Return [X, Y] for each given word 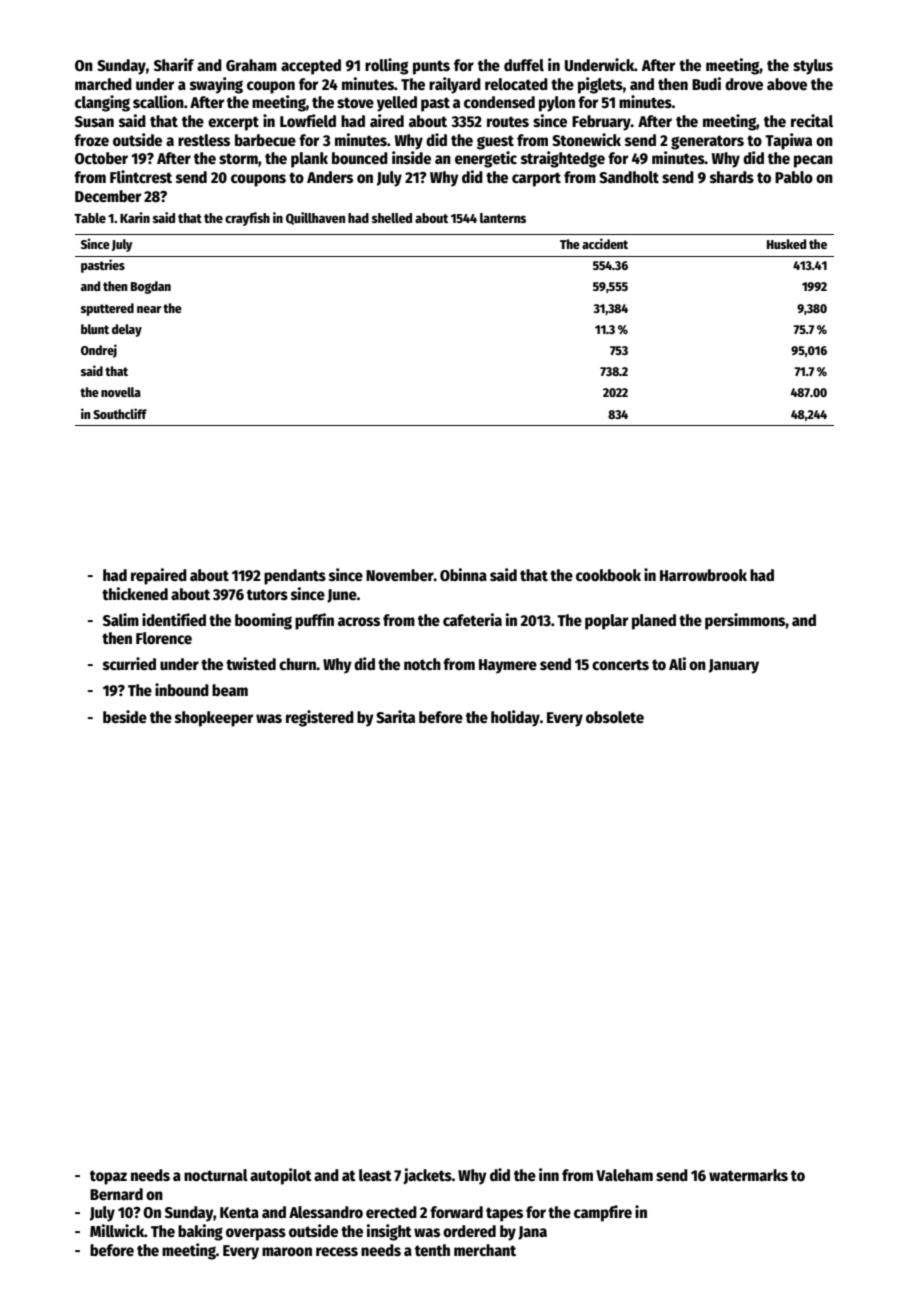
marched [103, 84]
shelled [392, 218]
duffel [524, 65]
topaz [108, 1177]
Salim [121, 620]
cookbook [608, 575]
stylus [813, 67]
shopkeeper [214, 719]
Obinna [463, 574]
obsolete [615, 717]
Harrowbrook [703, 575]
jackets [427, 1176]
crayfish [247, 219]
